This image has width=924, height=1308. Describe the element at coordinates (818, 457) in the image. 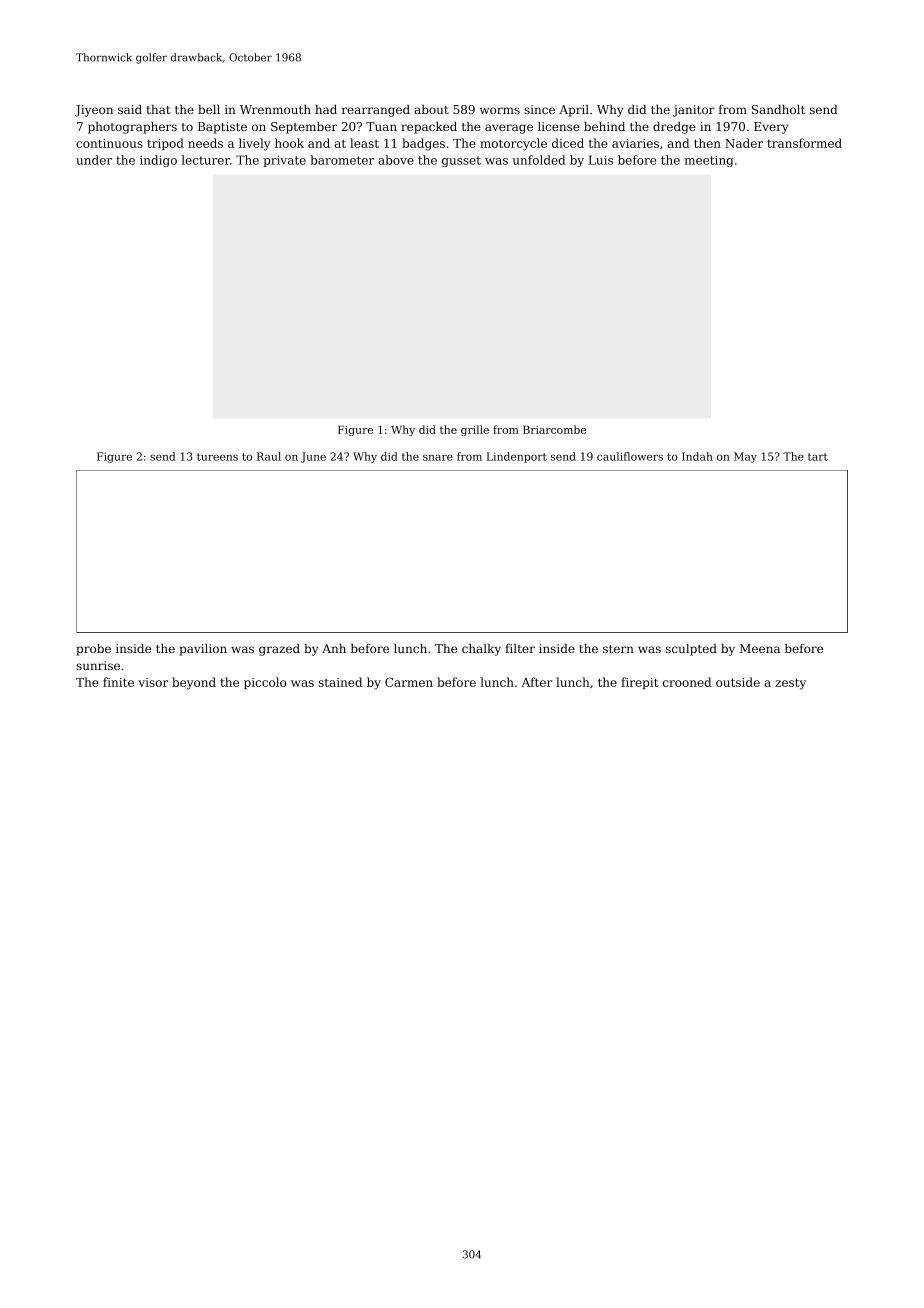

I see `tart` at that location.
